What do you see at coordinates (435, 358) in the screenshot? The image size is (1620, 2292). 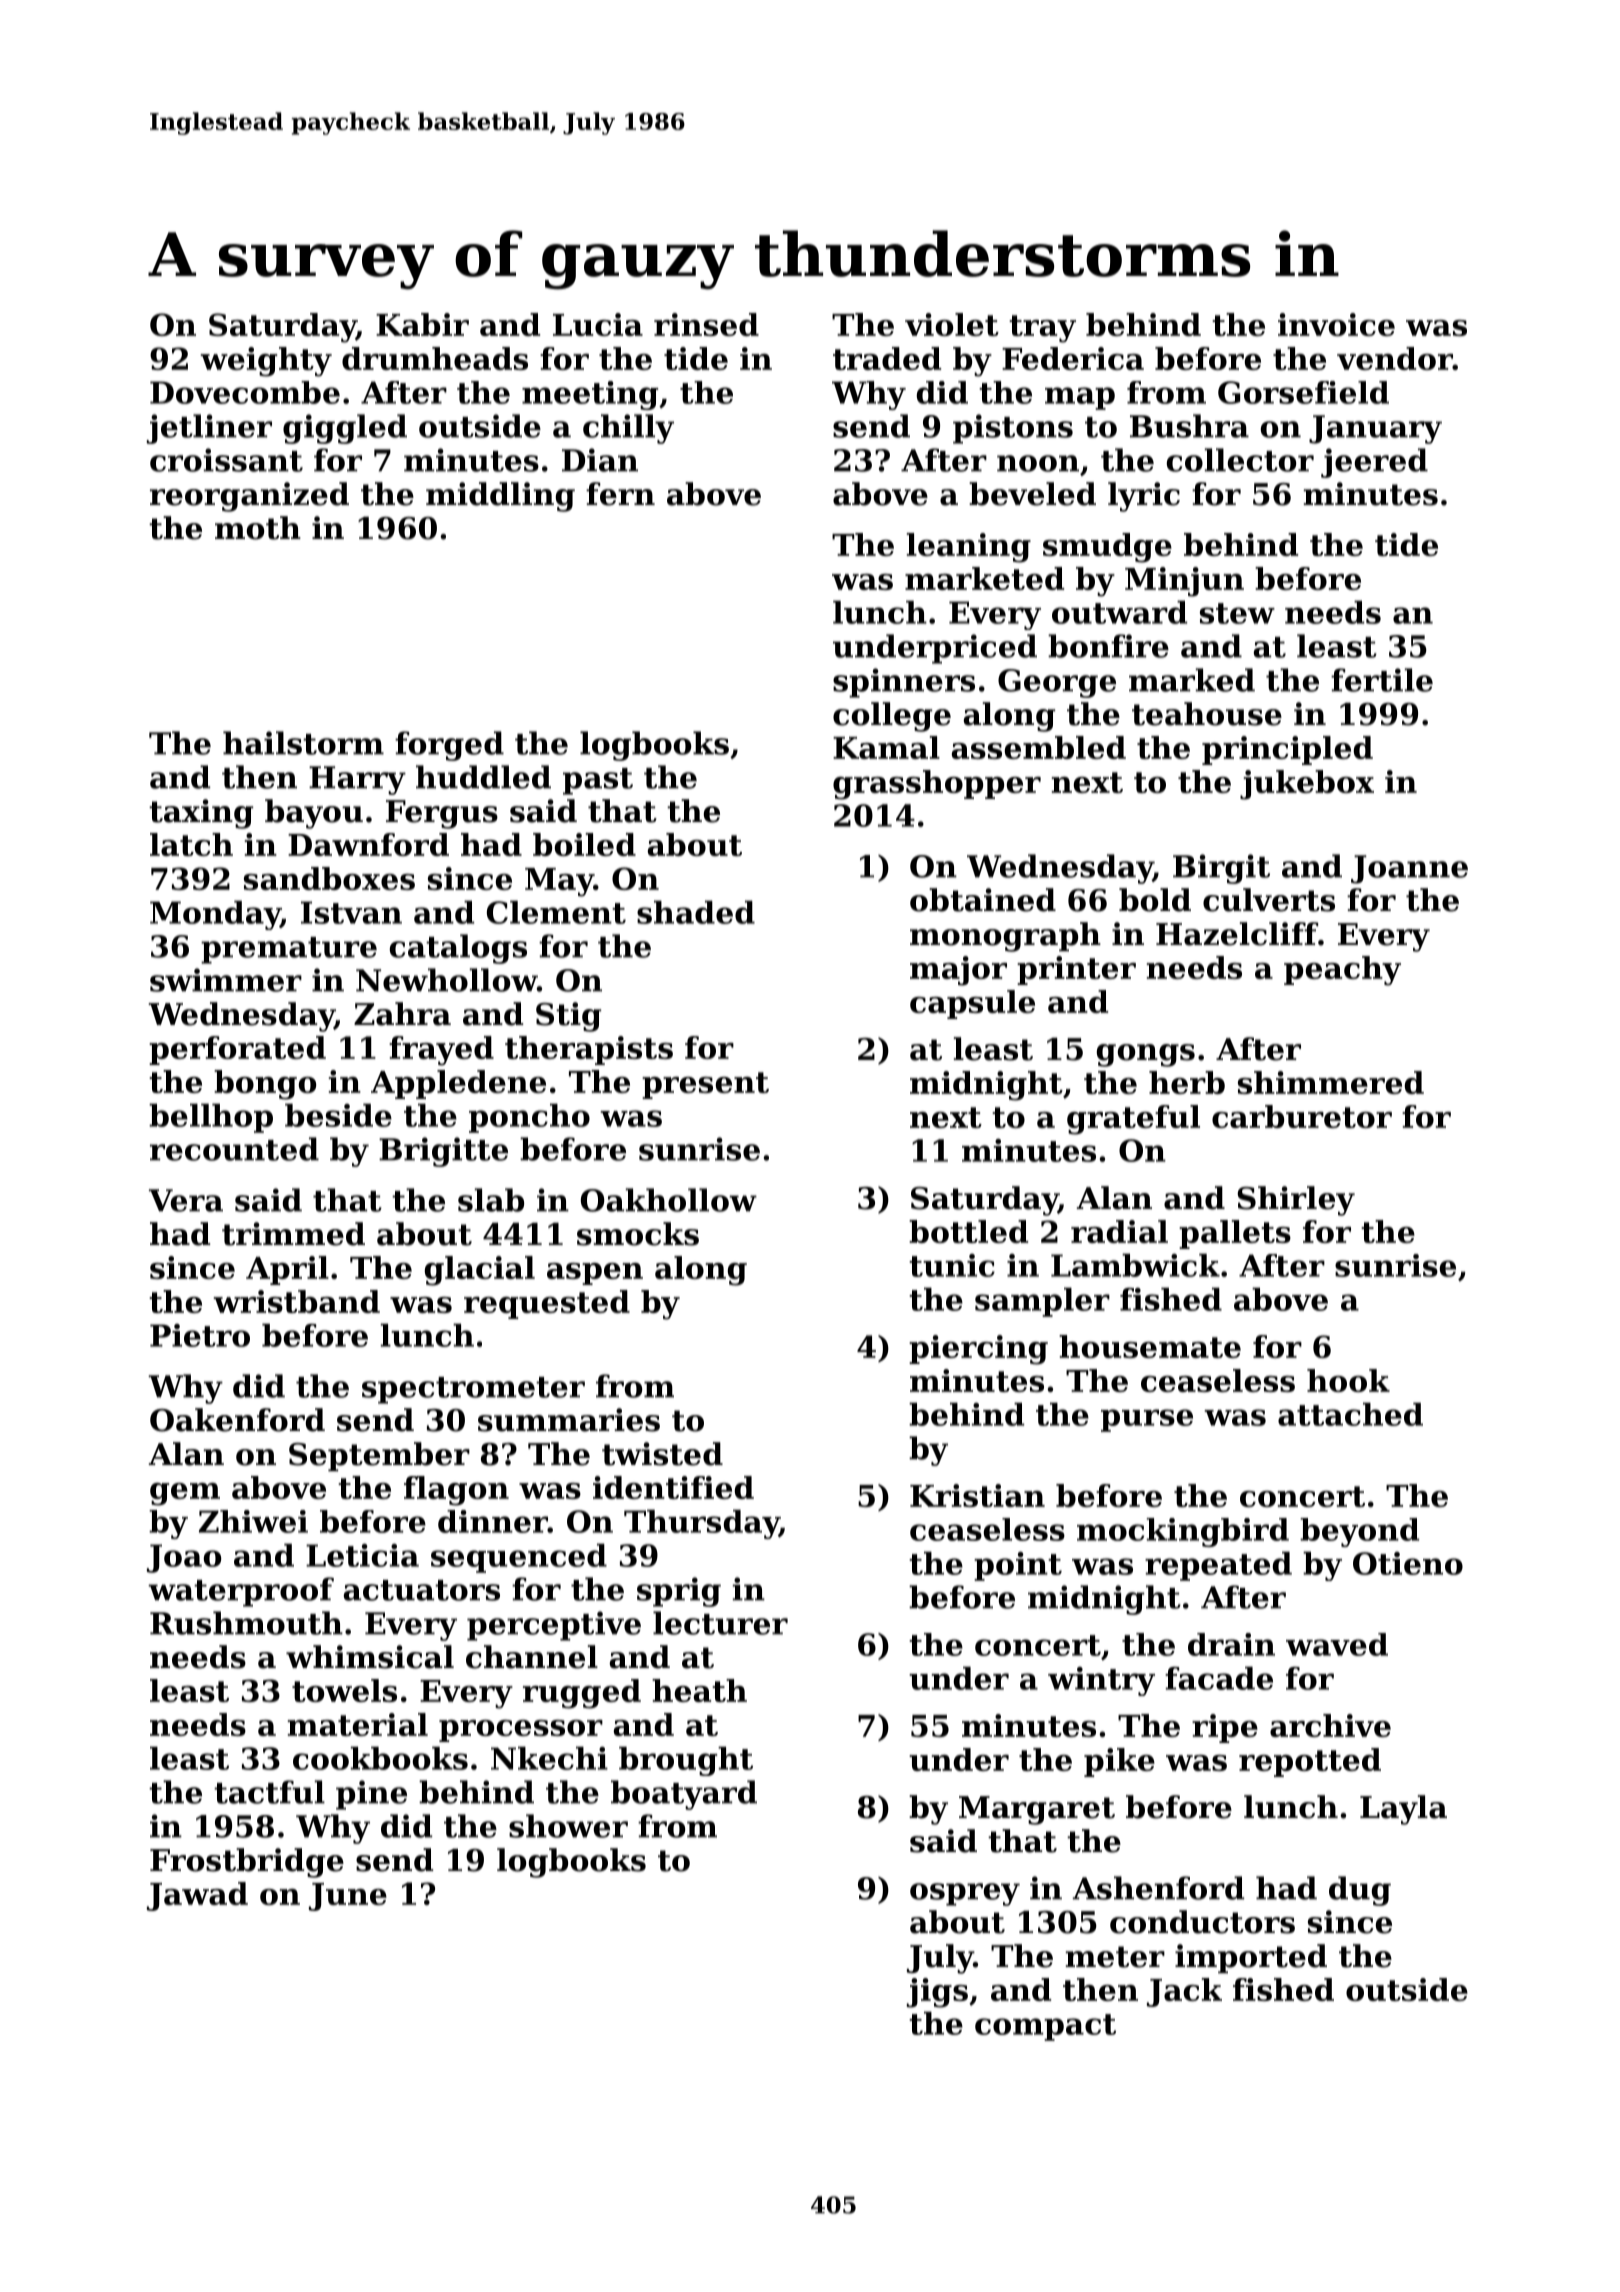 I see `drumheads` at bounding box center [435, 358].
